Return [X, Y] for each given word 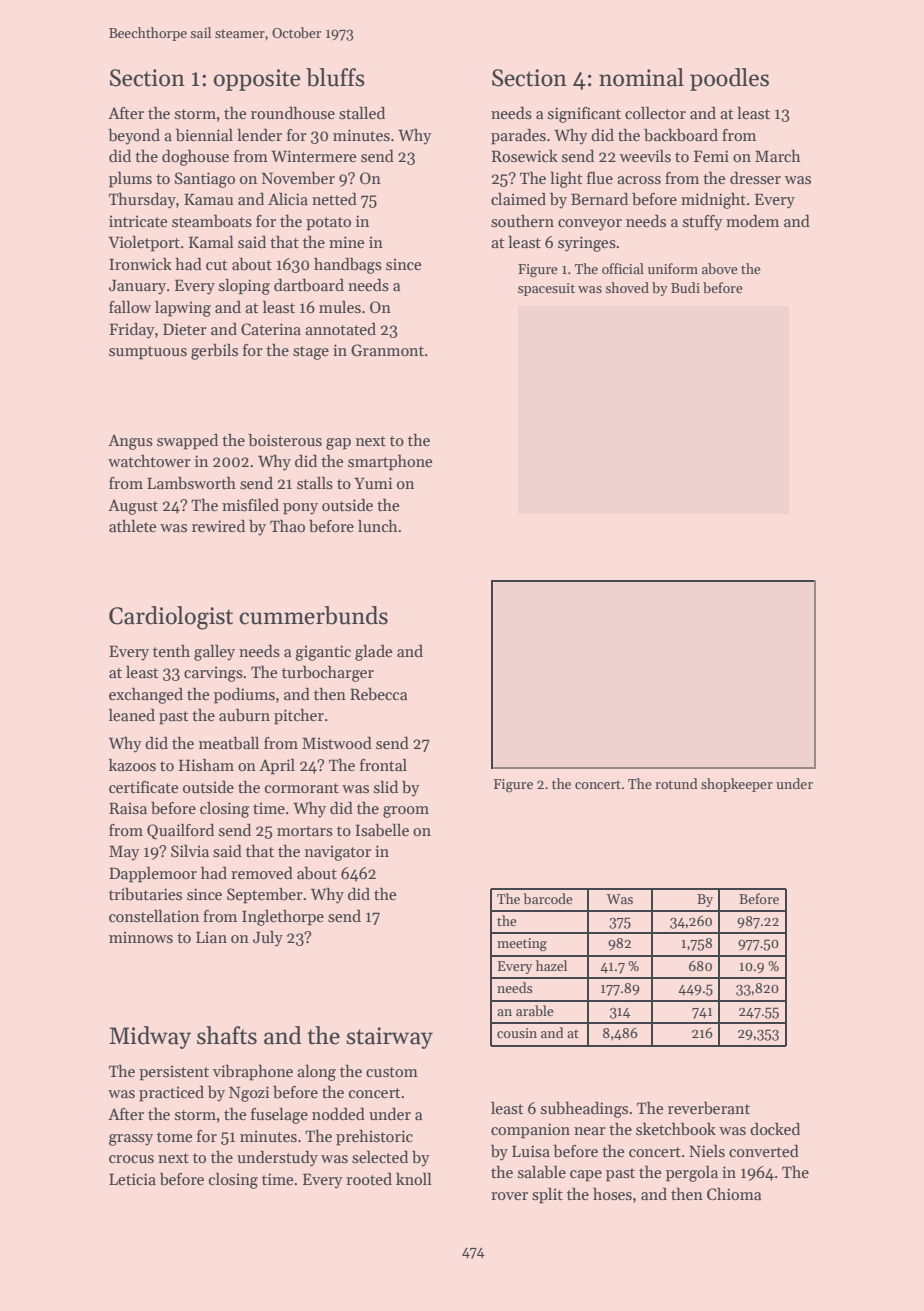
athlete [133, 525]
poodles [729, 79]
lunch [377, 526]
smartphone [390, 463]
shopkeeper [737, 785]
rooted [369, 1179]
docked [775, 1128]
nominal [641, 77]
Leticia [132, 1179]
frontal [383, 765]
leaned [132, 715]
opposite [257, 80]
